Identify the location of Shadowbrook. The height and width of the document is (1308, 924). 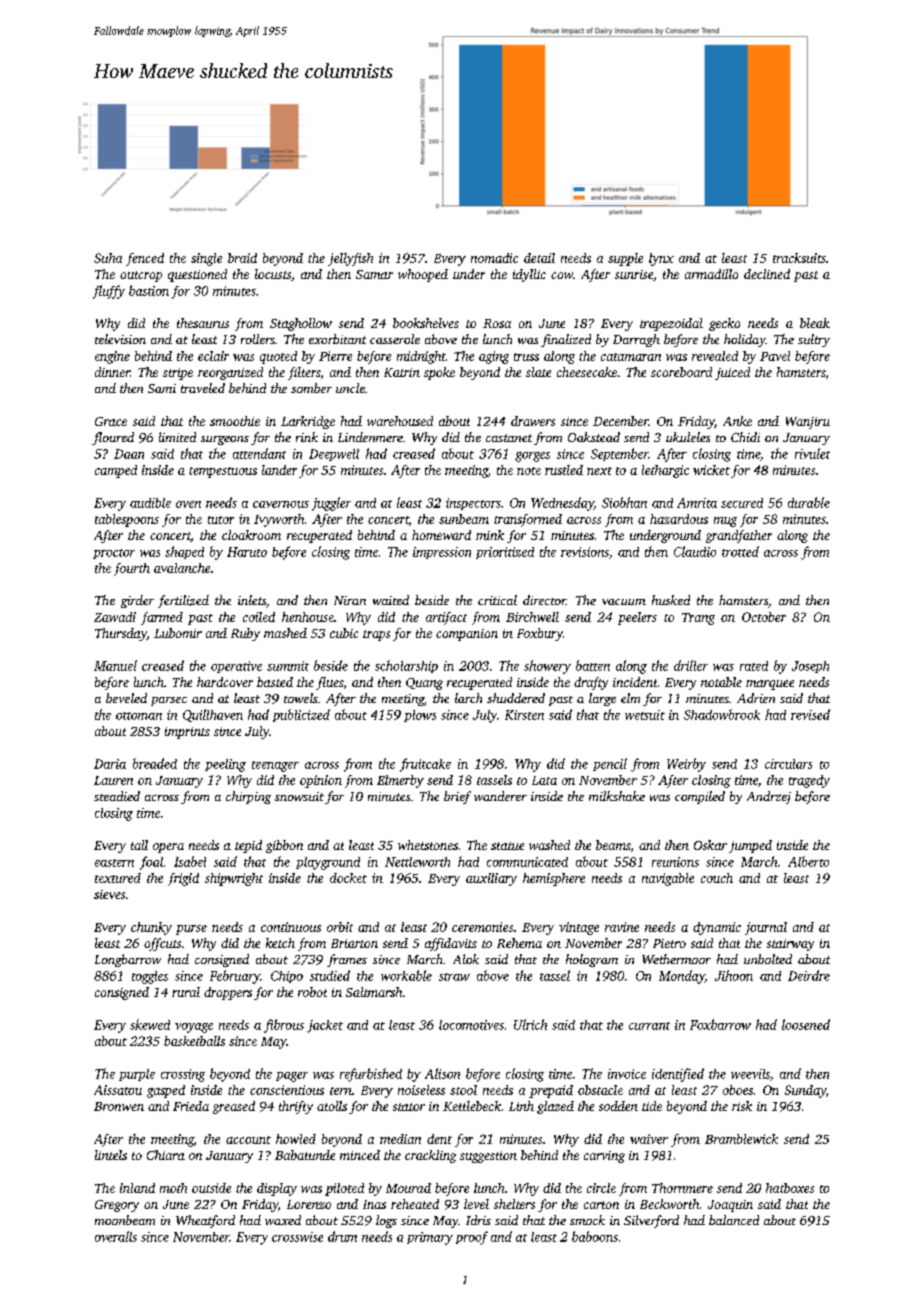
(722, 714).
